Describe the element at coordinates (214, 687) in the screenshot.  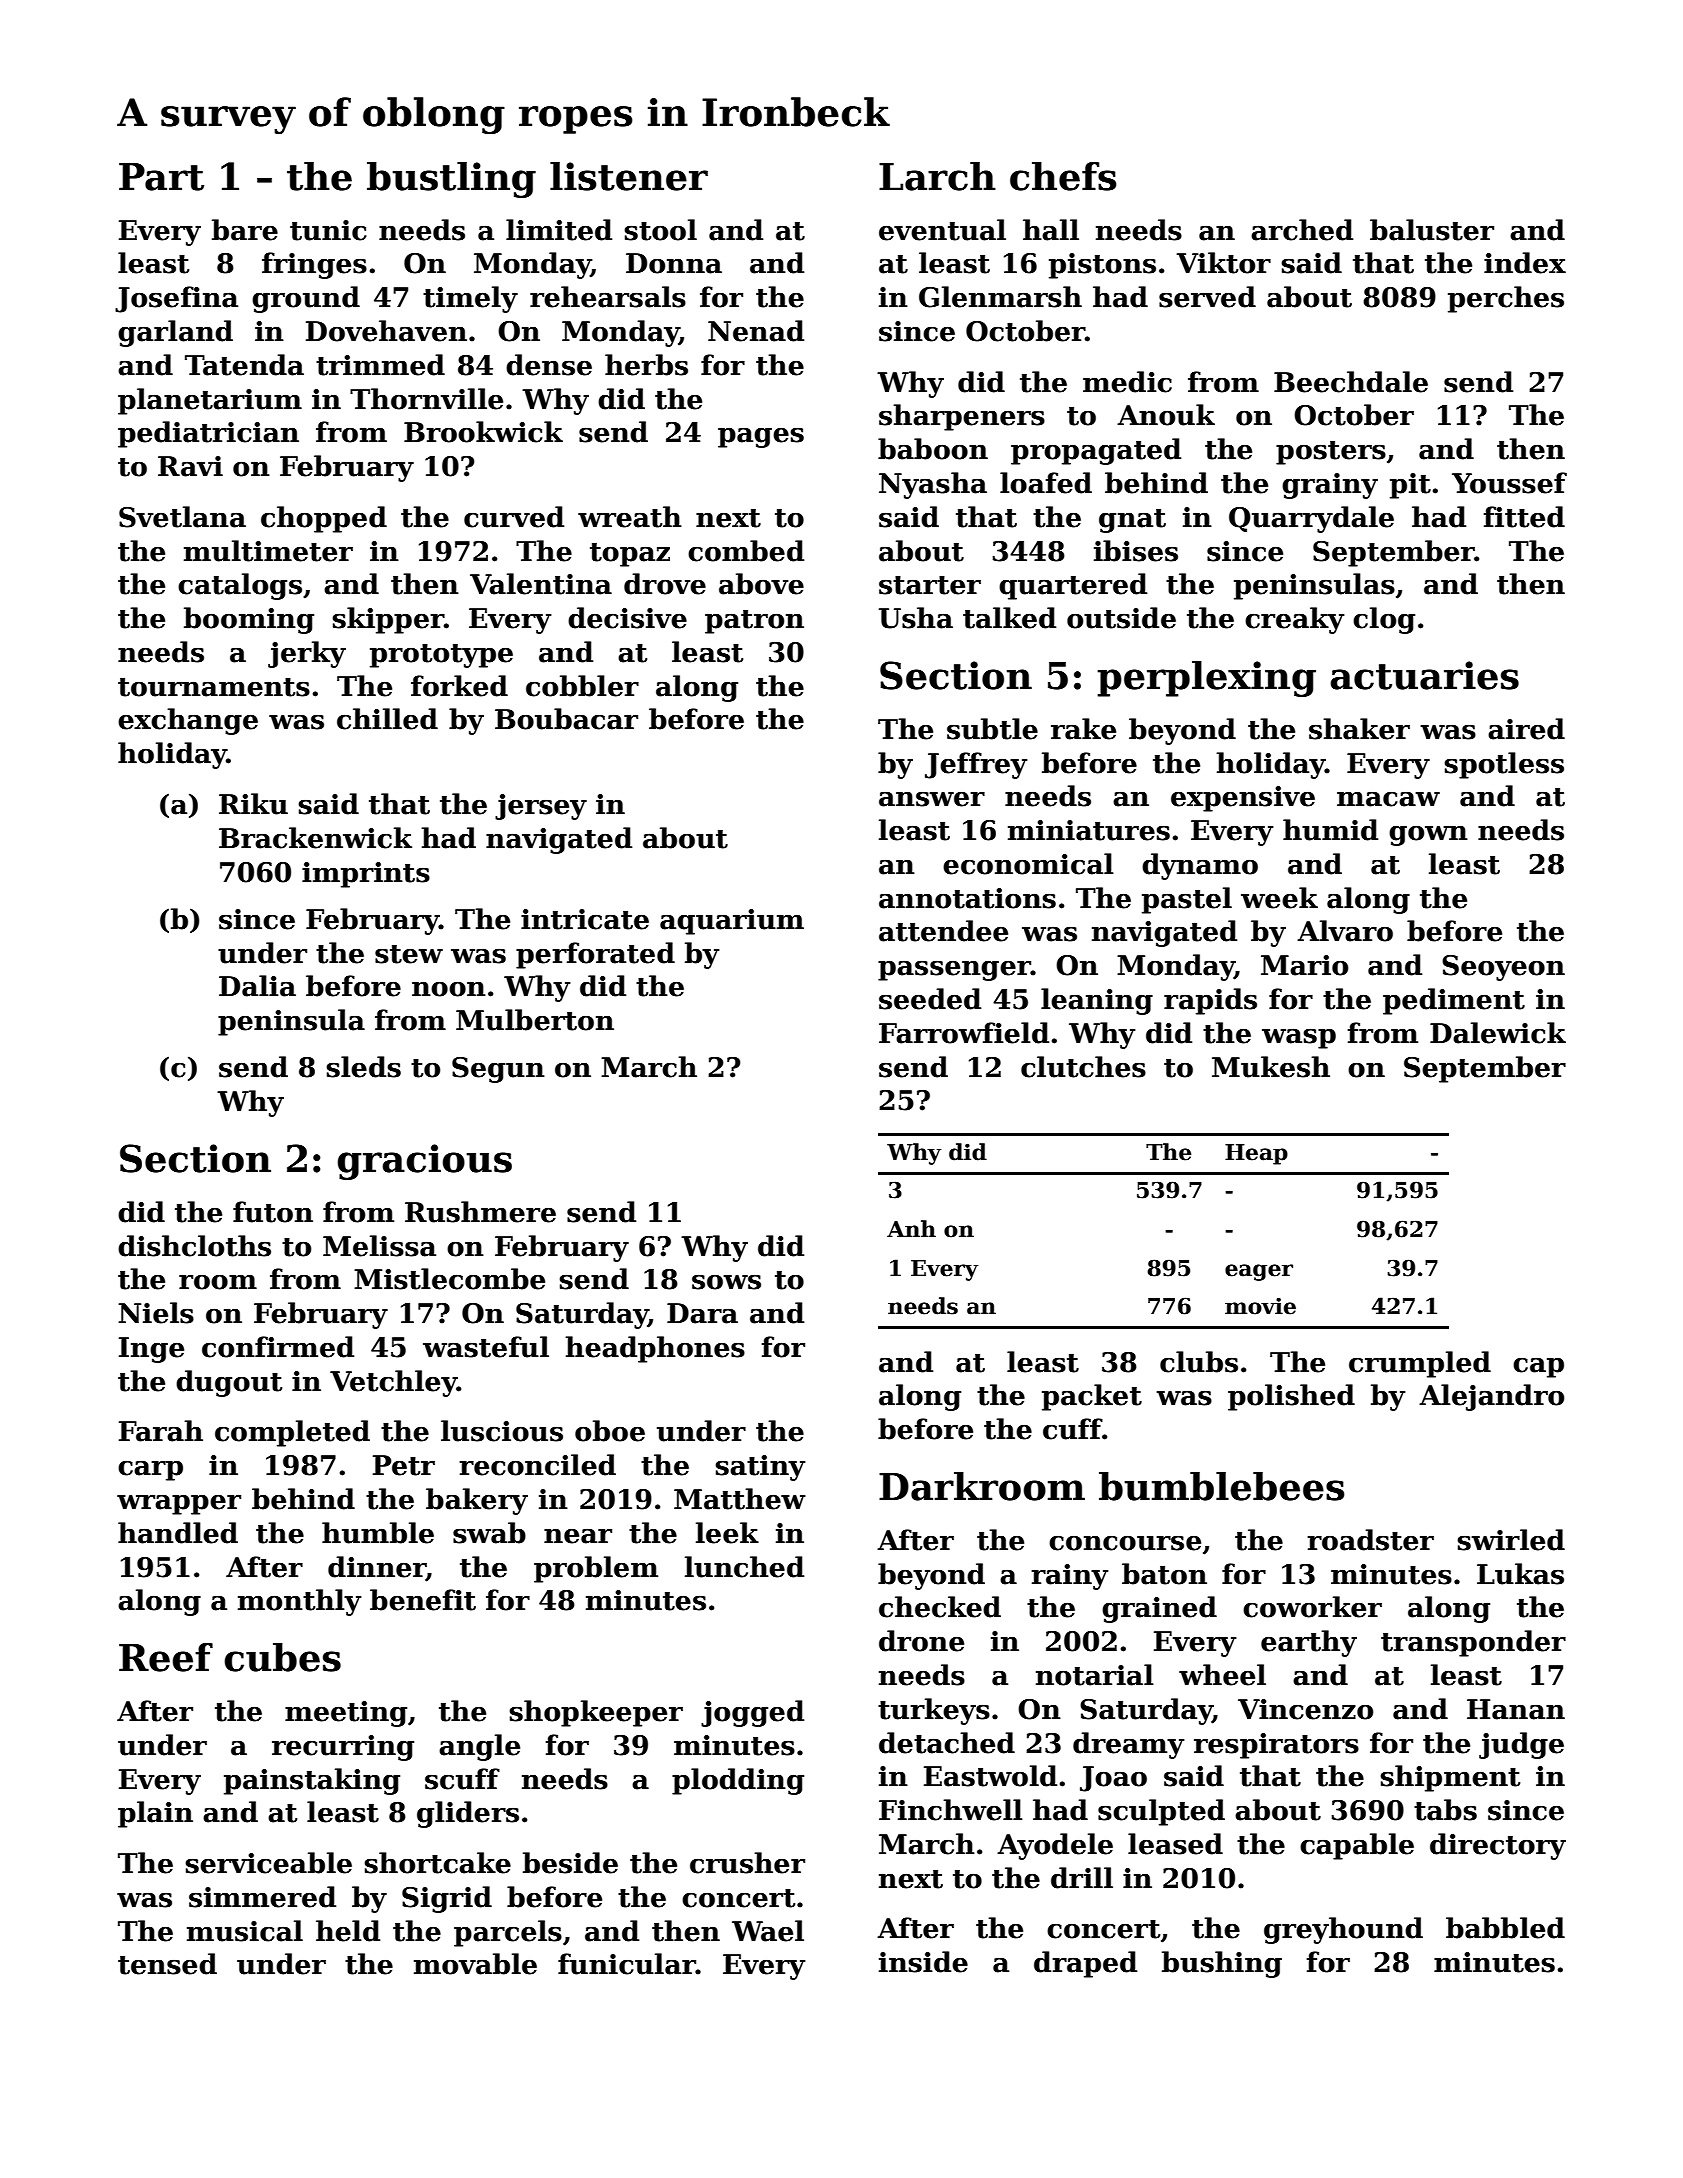
I see `tournaments` at that location.
